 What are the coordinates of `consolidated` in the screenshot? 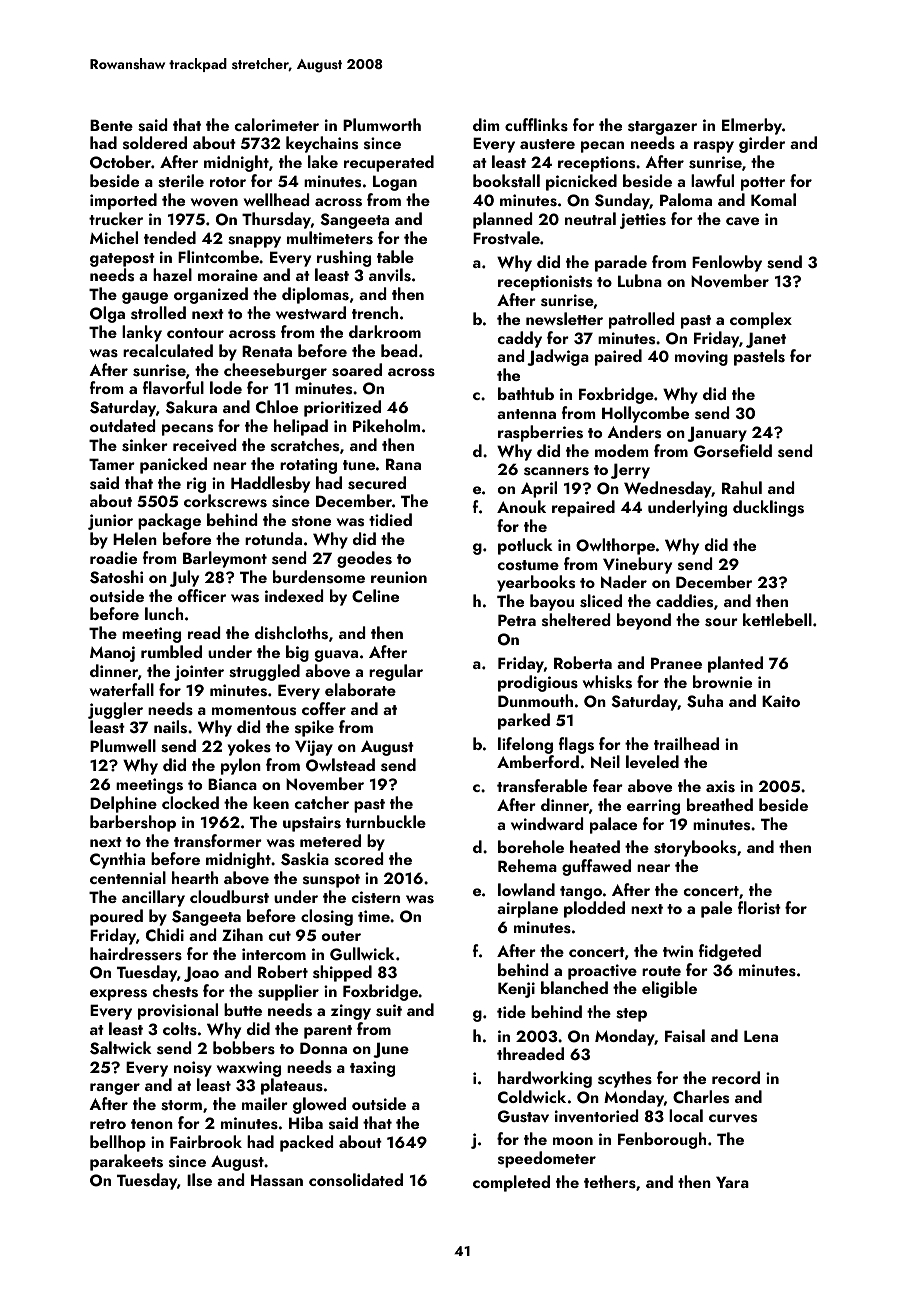 It's located at (356, 1180).
